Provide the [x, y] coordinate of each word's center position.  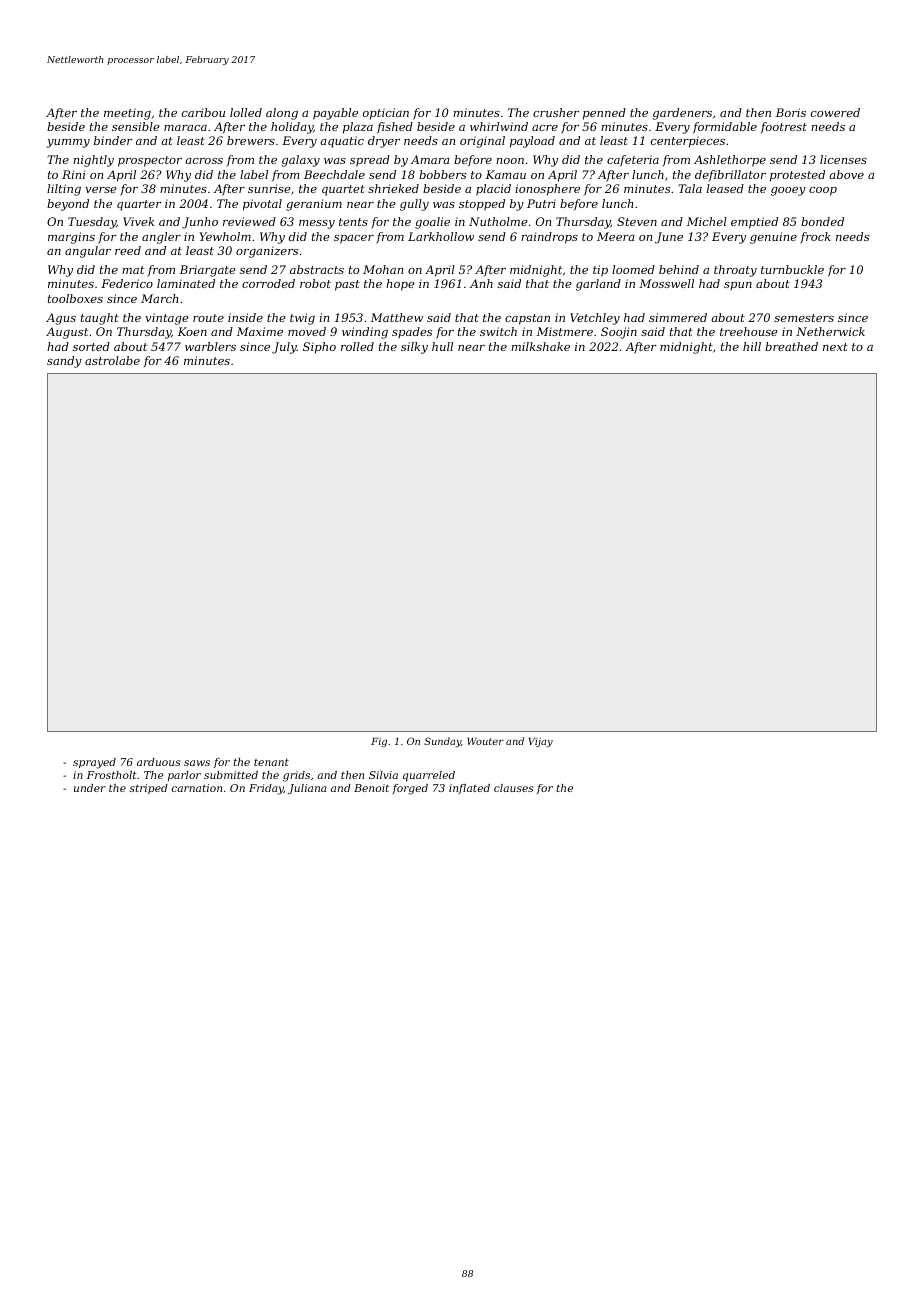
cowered [835, 112]
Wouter [485, 741]
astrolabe [112, 360]
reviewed [249, 221]
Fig [379, 742]
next [835, 347]
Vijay [541, 742]
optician [386, 114]
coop [823, 191]
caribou [203, 112]
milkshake [540, 346]
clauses [513, 788]
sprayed [94, 763]
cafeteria [633, 160]
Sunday [442, 742]
